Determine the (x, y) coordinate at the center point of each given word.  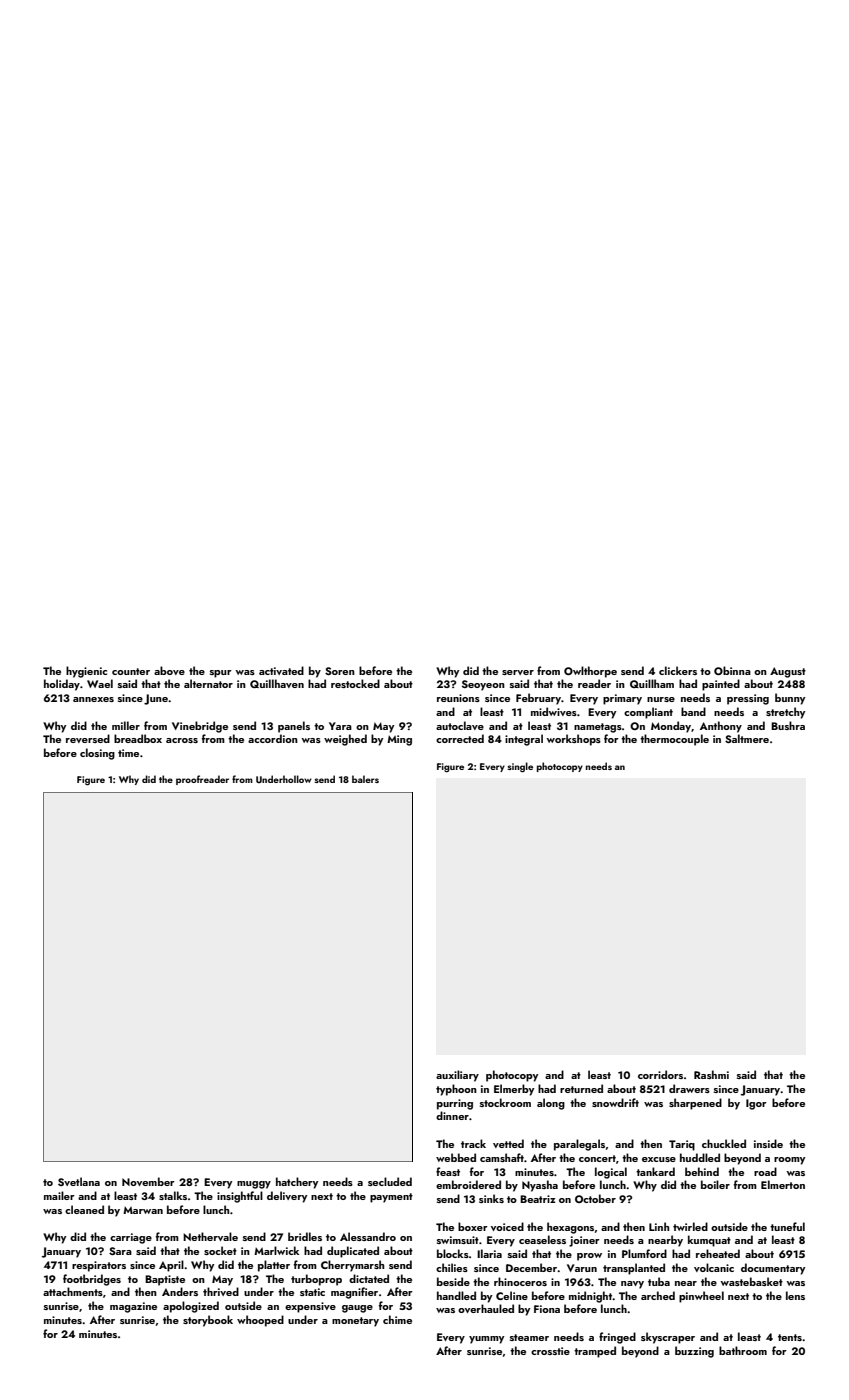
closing (97, 754)
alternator (208, 683)
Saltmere (747, 738)
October (595, 1198)
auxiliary (457, 1076)
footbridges (92, 1280)
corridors (660, 1074)
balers (365, 779)
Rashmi (711, 1074)
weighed (345, 740)
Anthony (721, 727)
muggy (254, 1185)
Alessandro (368, 1236)
